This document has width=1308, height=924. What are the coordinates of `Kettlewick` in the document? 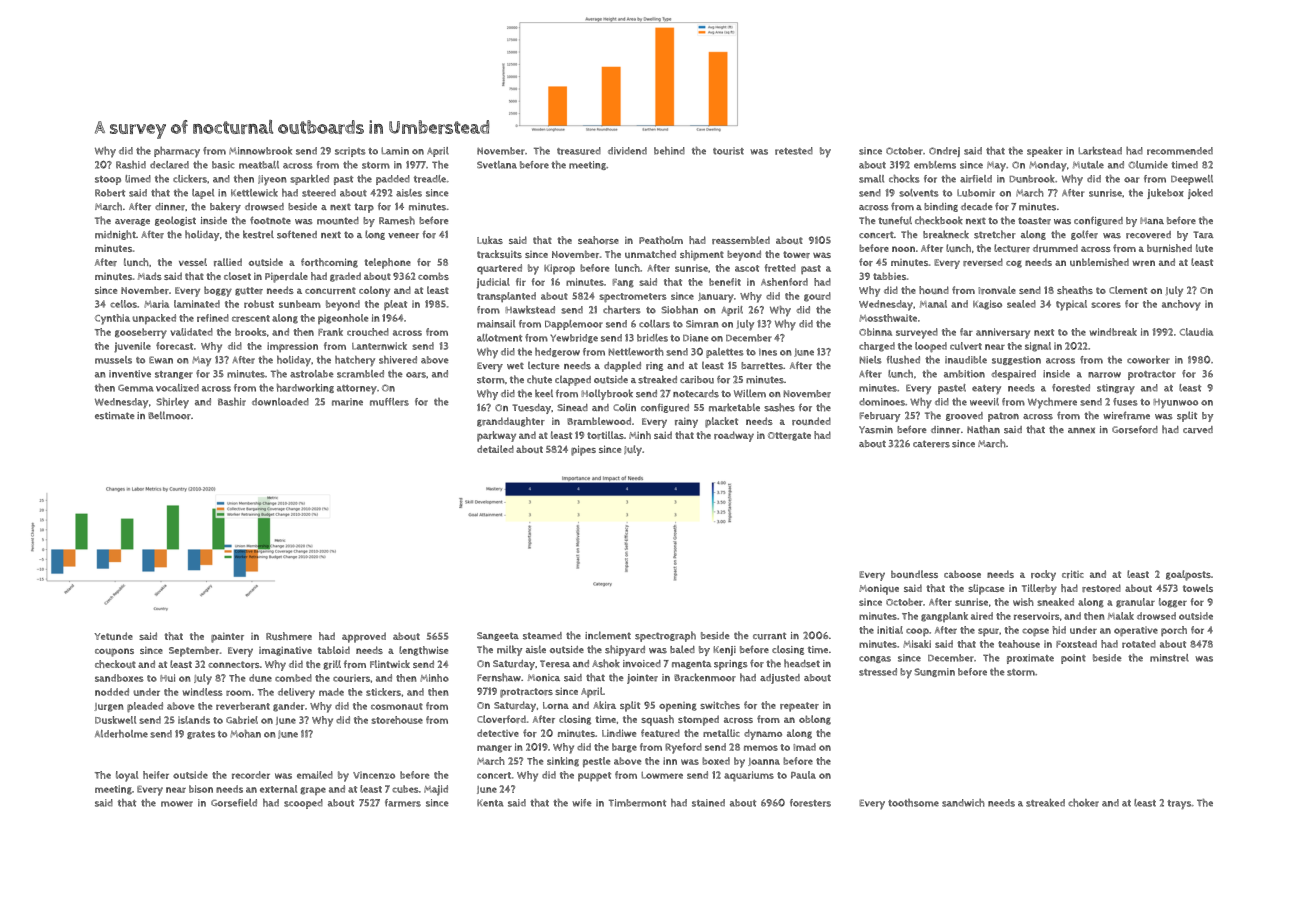 It's located at (254, 193).
